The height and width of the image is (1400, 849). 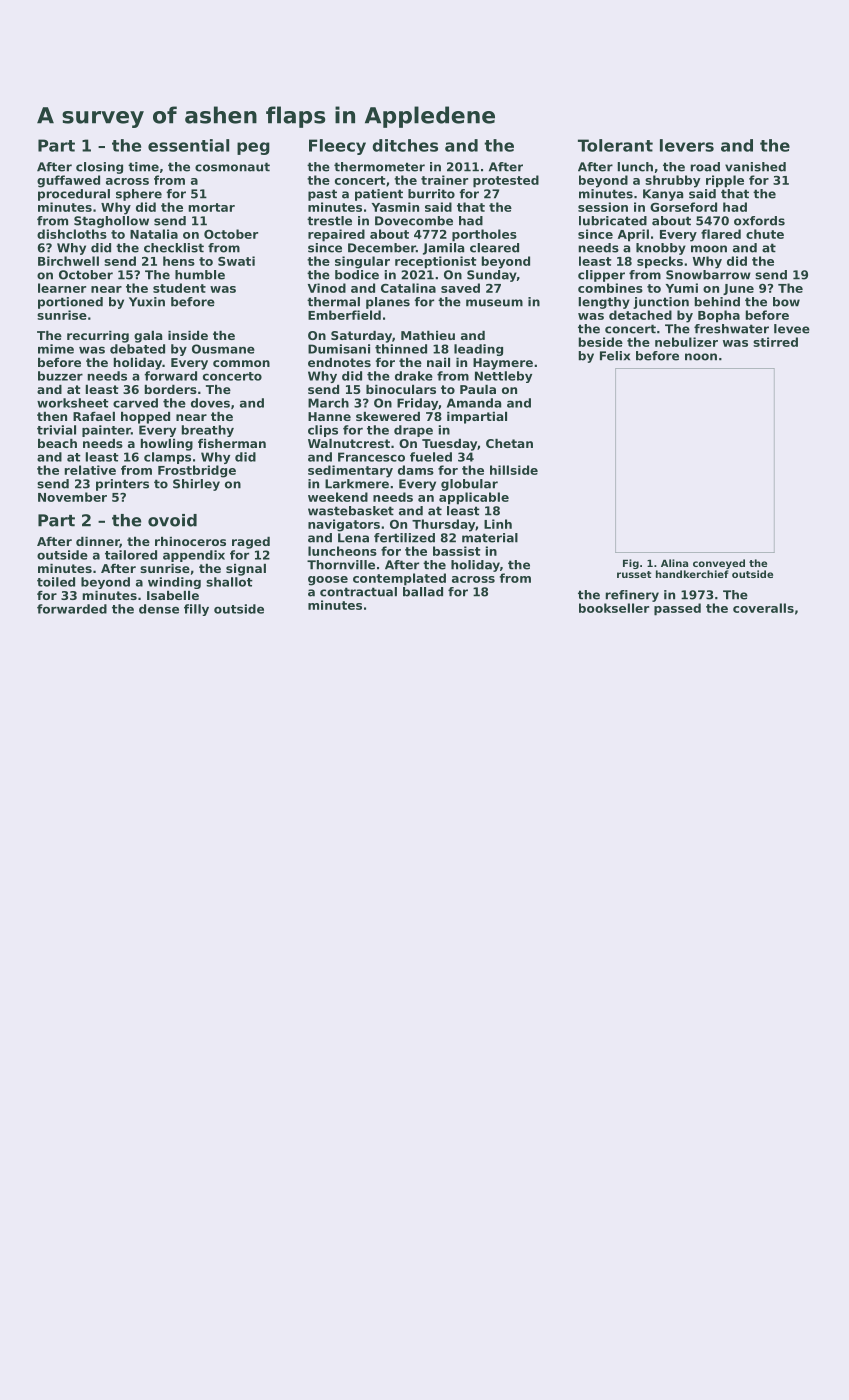 What do you see at coordinates (416, 470) in the image?
I see `dams` at bounding box center [416, 470].
